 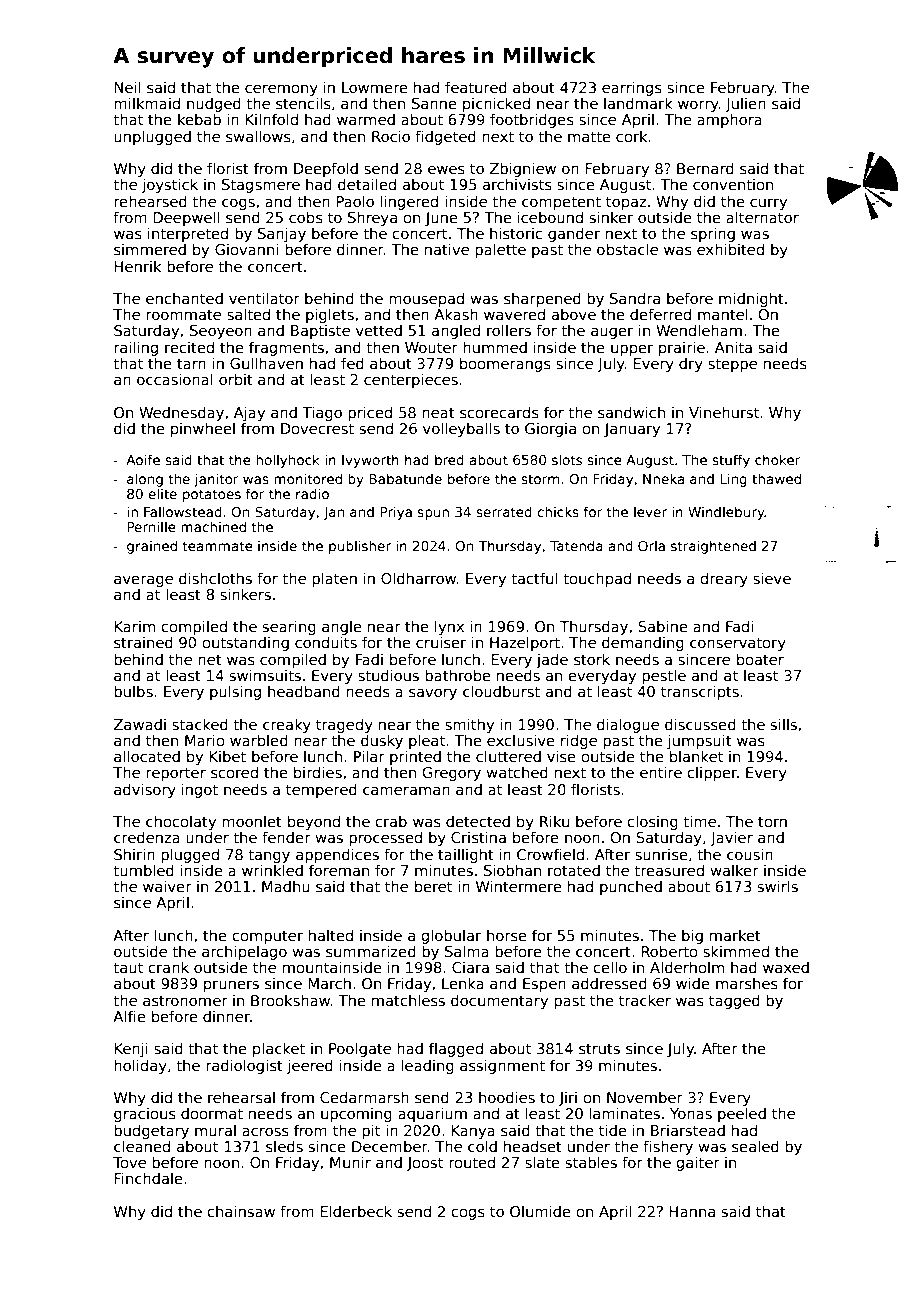 What do you see at coordinates (168, 967) in the page?
I see `crank` at bounding box center [168, 967].
